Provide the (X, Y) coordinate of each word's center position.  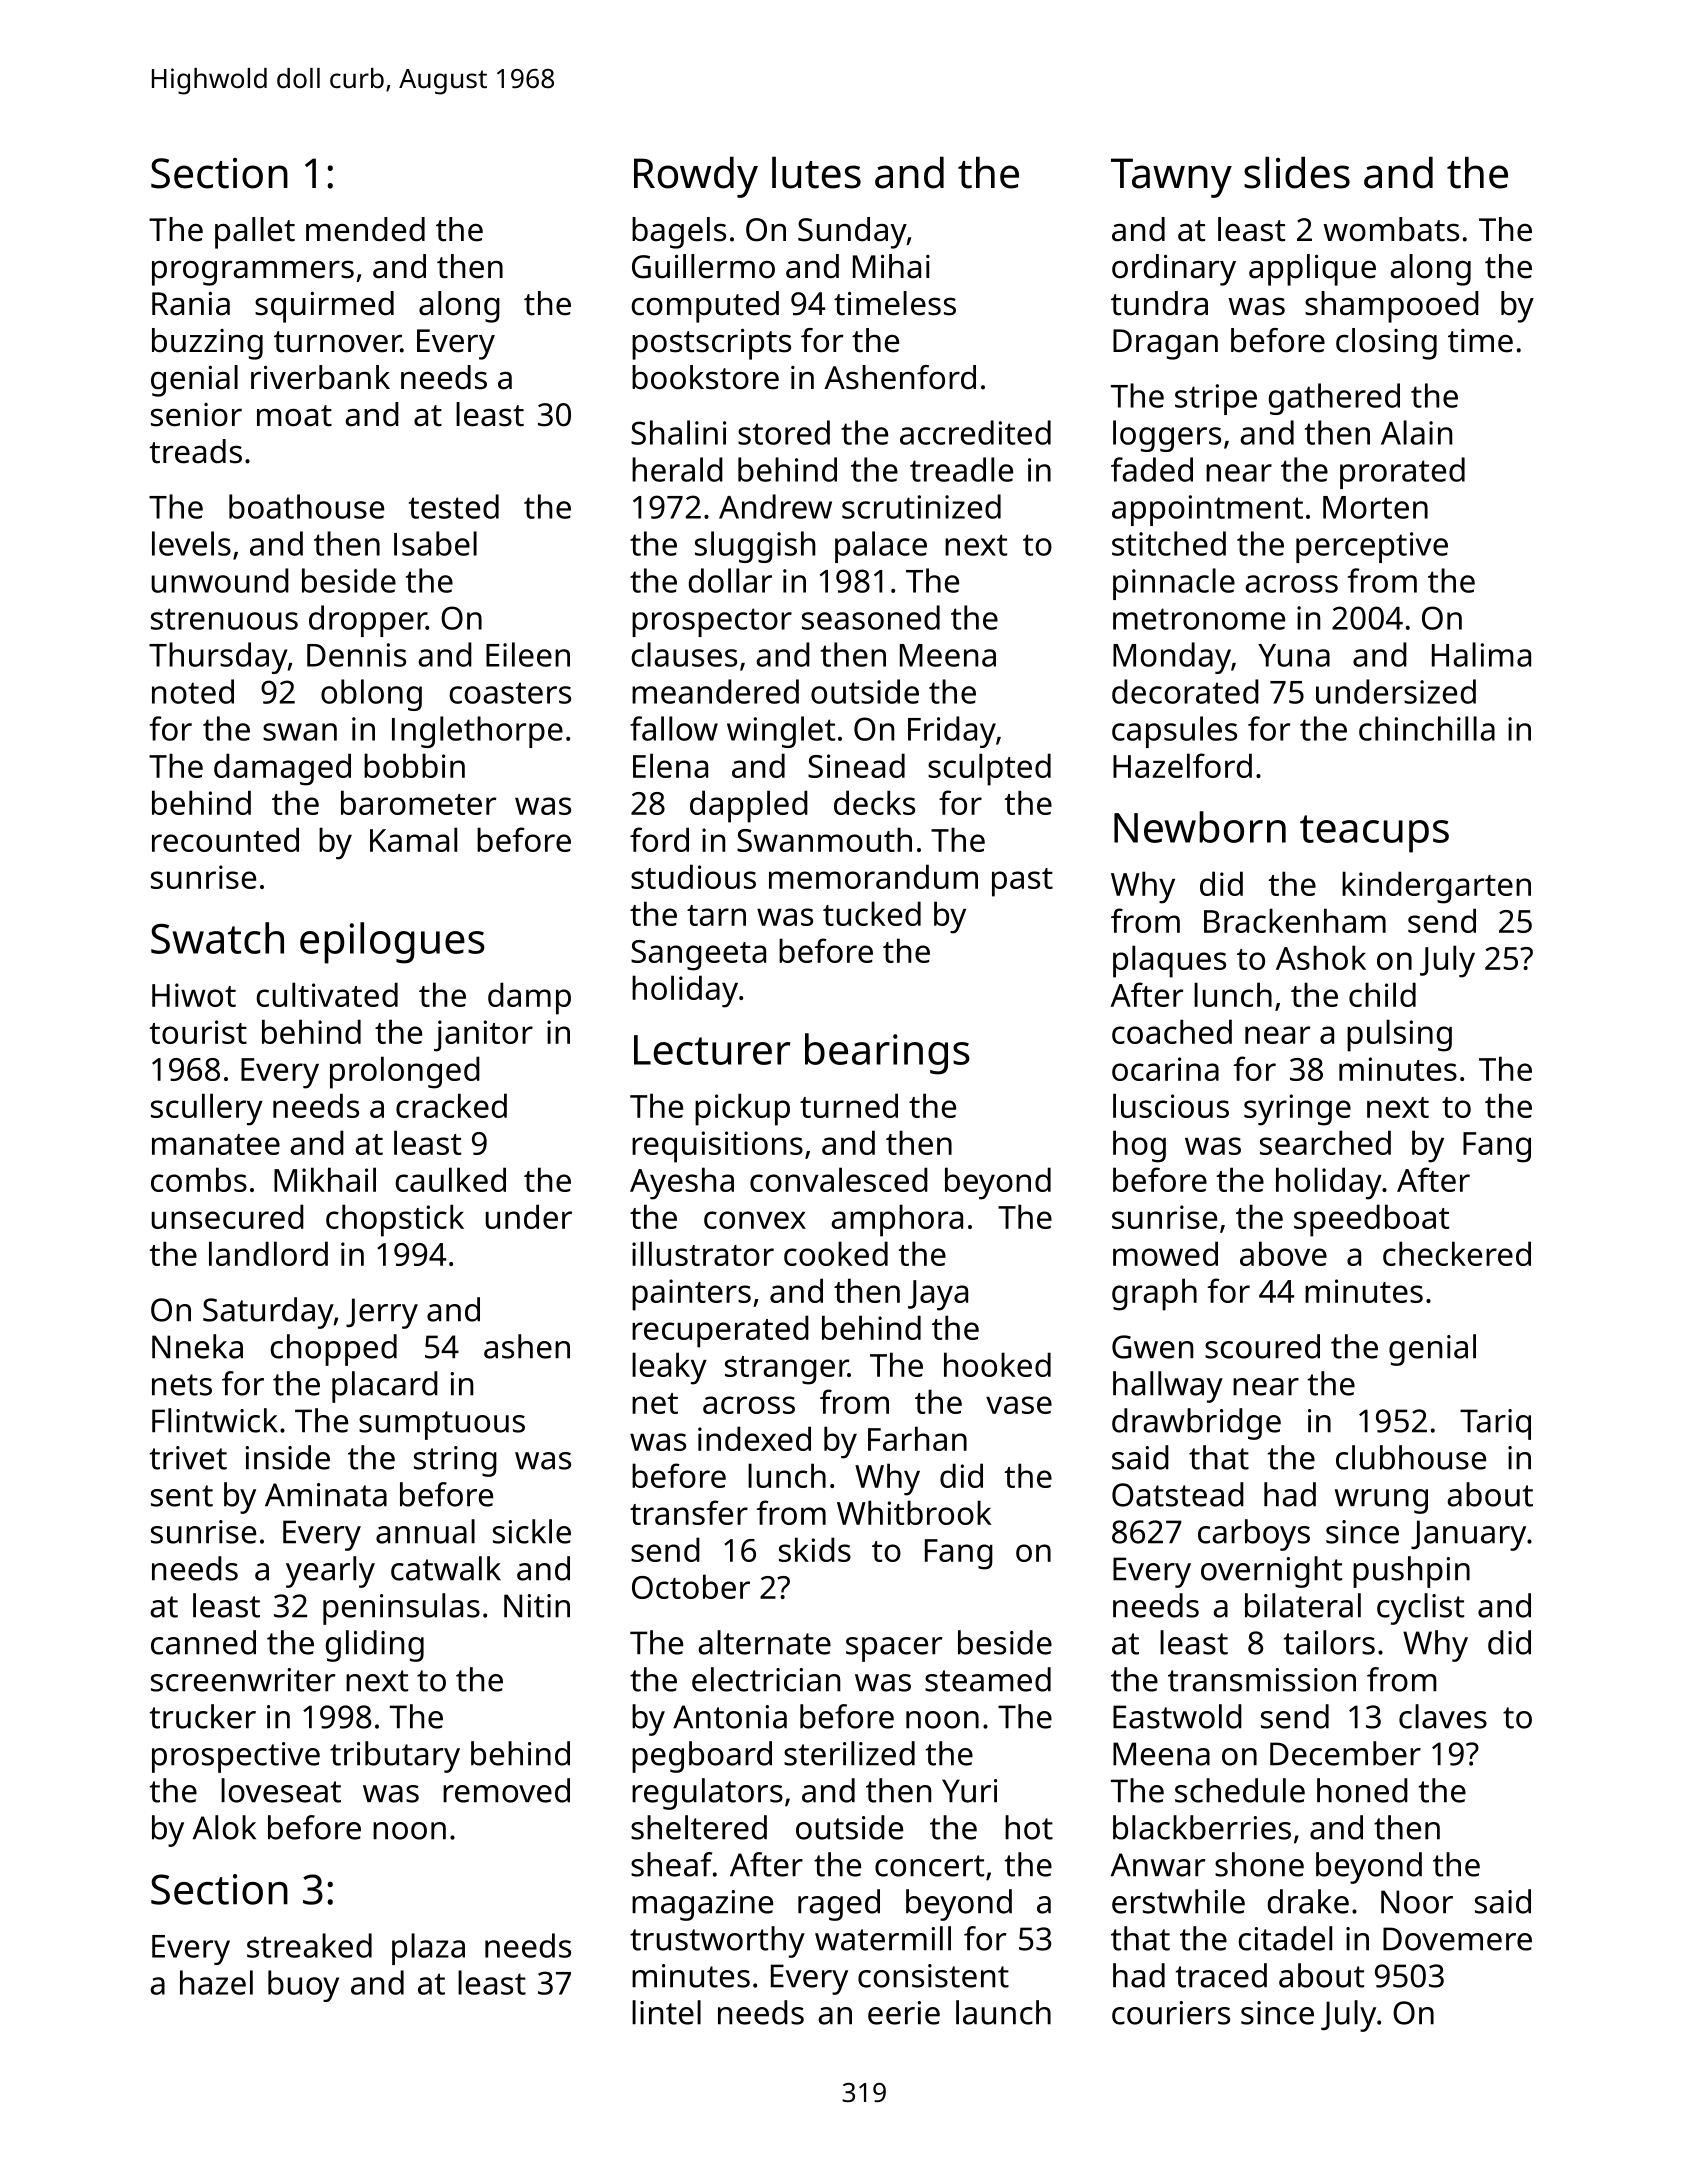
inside (288, 1457)
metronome (1199, 619)
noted (193, 691)
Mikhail (325, 1179)
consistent (933, 1976)
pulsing (1399, 1035)
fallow (674, 728)
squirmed (324, 307)
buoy (303, 1986)
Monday (1172, 658)
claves (1443, 1716)
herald (677, 469)
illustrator (703, 1253)
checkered (1457, 1253)
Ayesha (682, 1183)
